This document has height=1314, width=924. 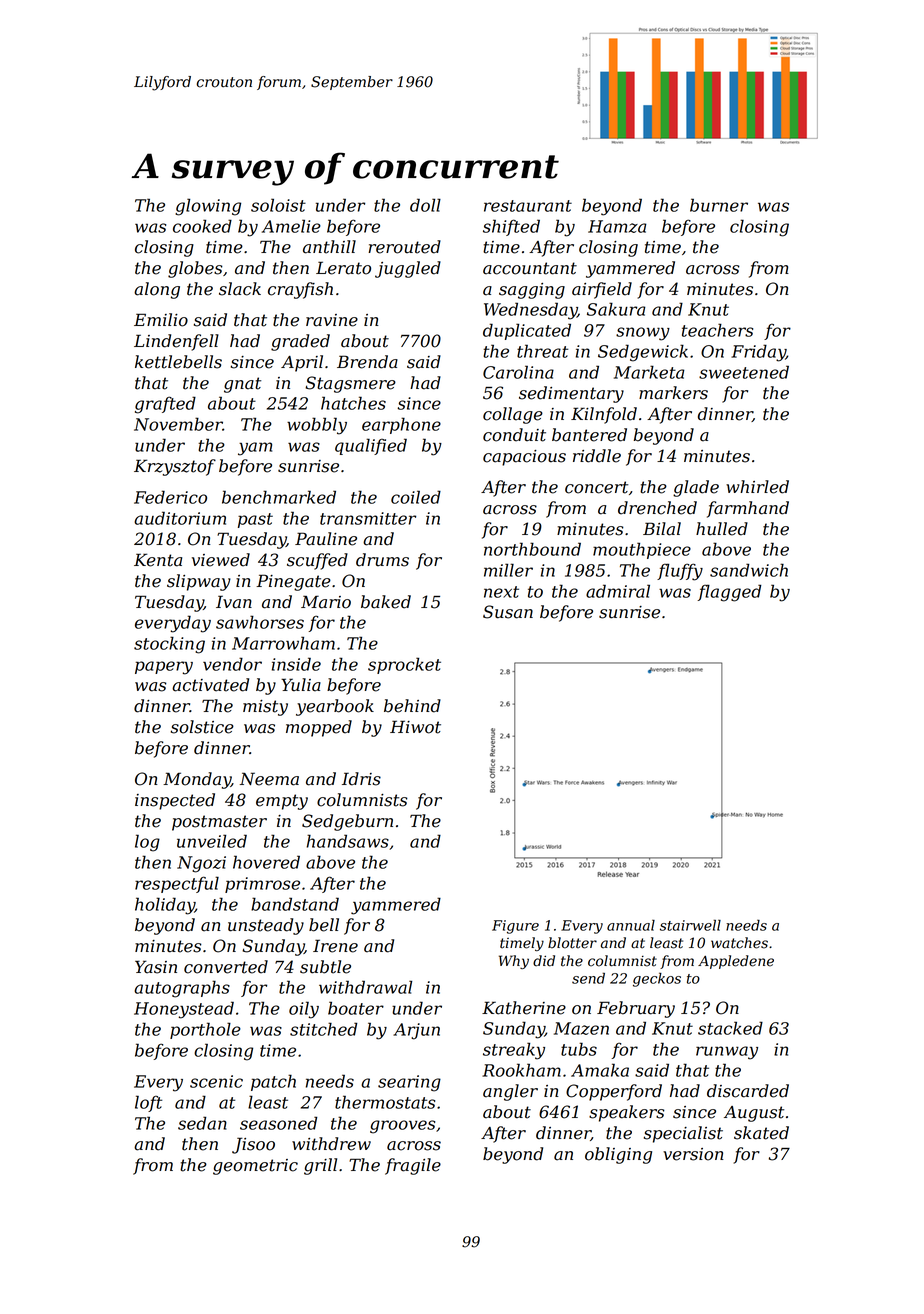 What do you see at coordinates (415, 727) in the document?
I see `Hiwot` at bounding box center [415, 727].
